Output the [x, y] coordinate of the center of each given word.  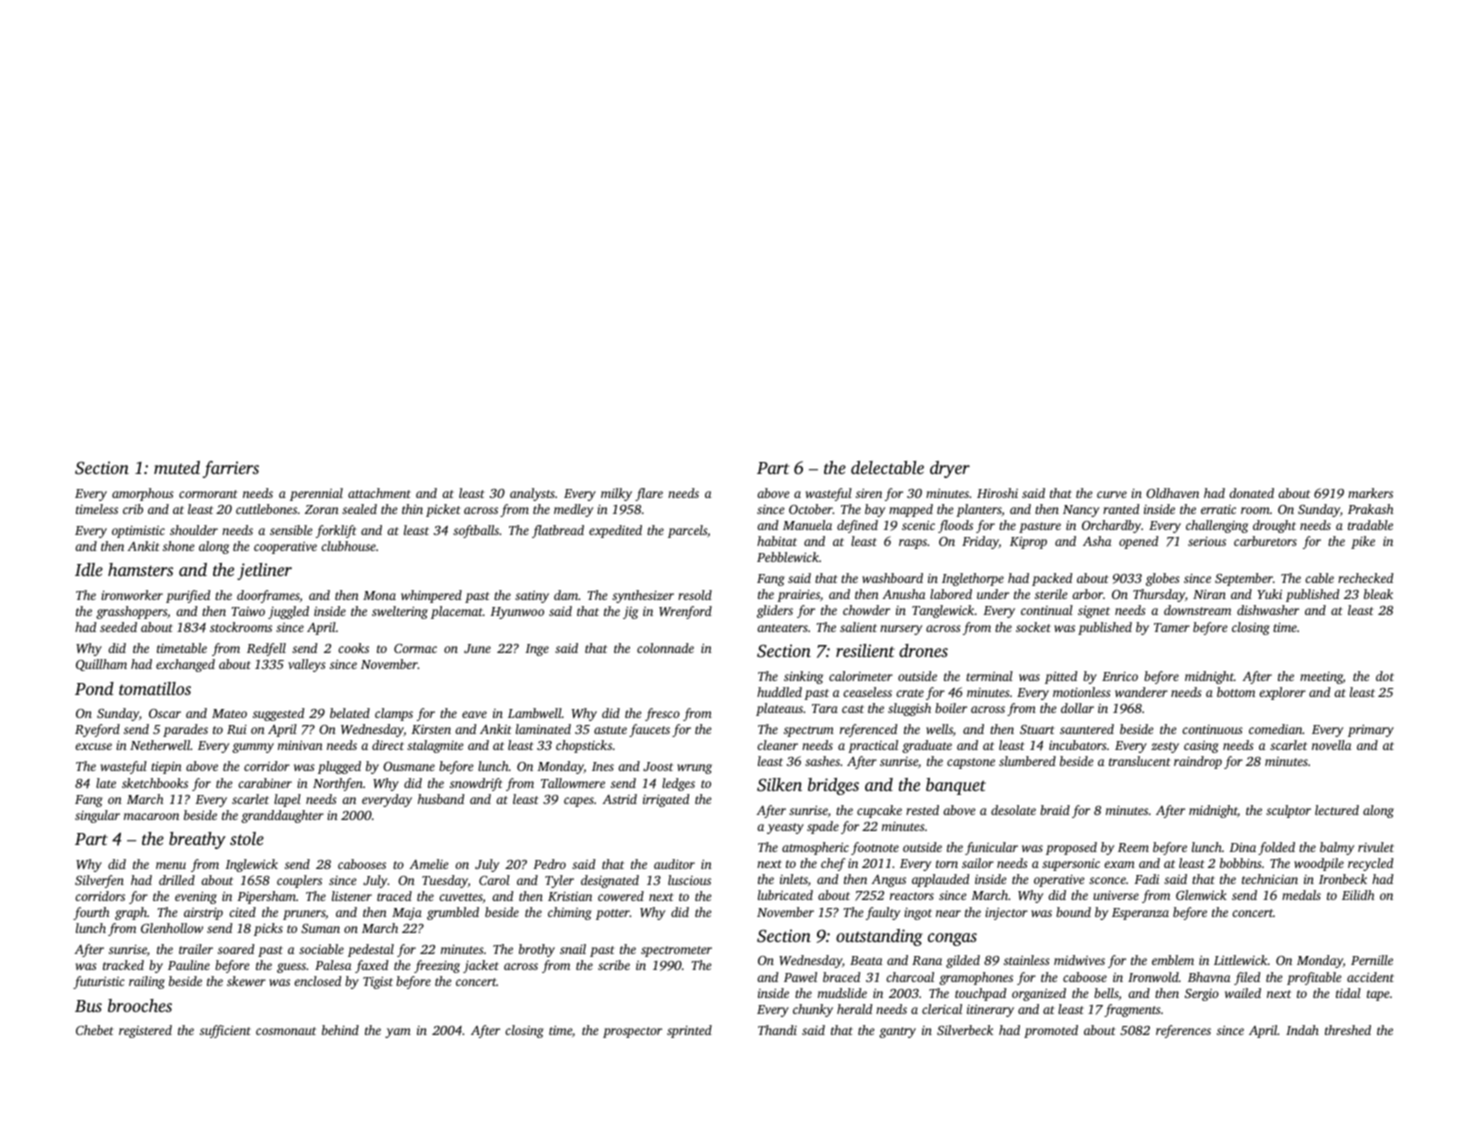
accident [1370, 977]
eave [474, 714]
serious [1207, 541]
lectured [1337, 810]
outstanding [879, 937]
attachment [379, 493]
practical [873, 746]
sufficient [225, 1031]
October [811, 509]
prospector [632, 1032]
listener [352, 896]
